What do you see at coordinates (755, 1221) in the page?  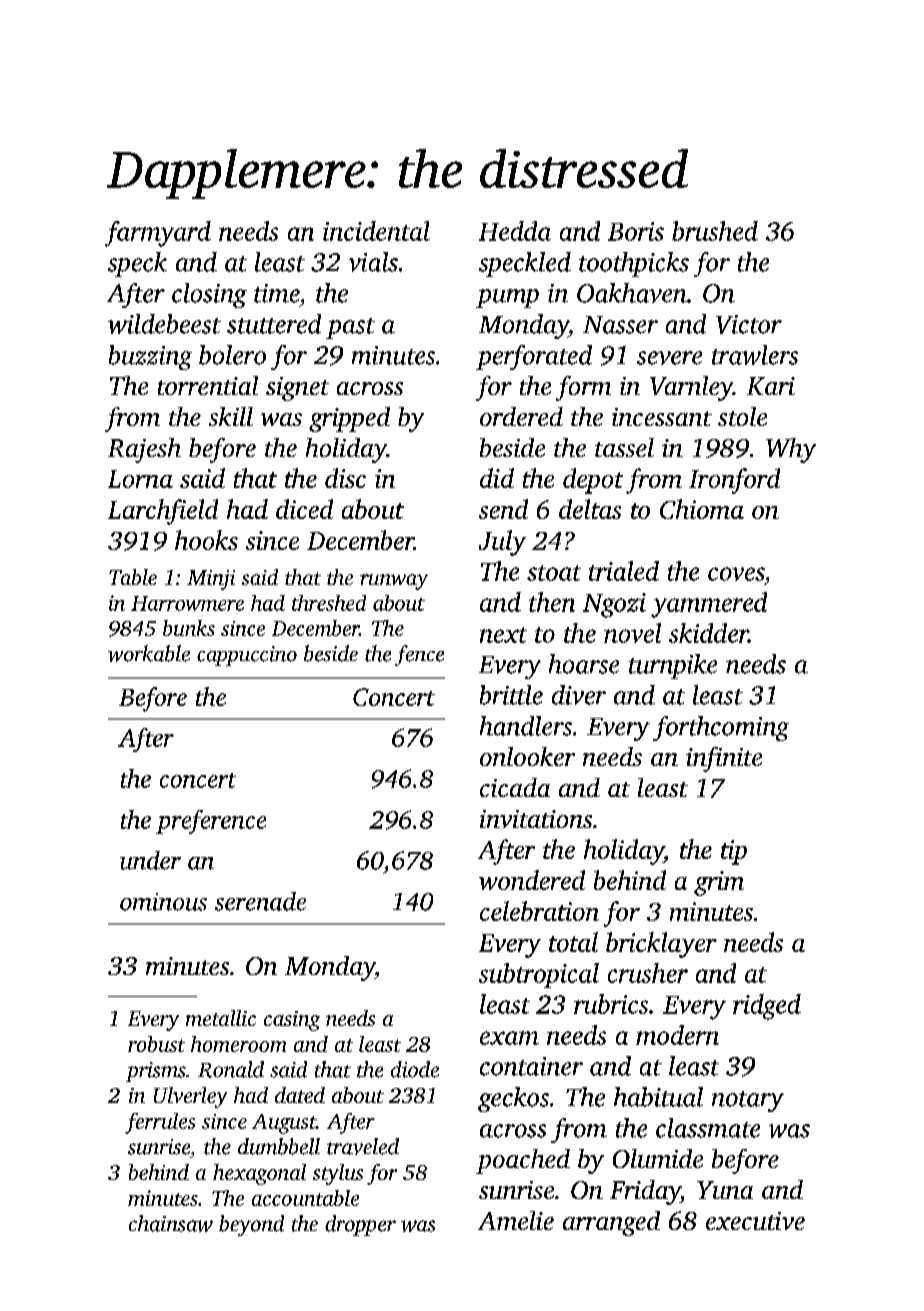 I see `executive` at bounding box center [755, 1221].
